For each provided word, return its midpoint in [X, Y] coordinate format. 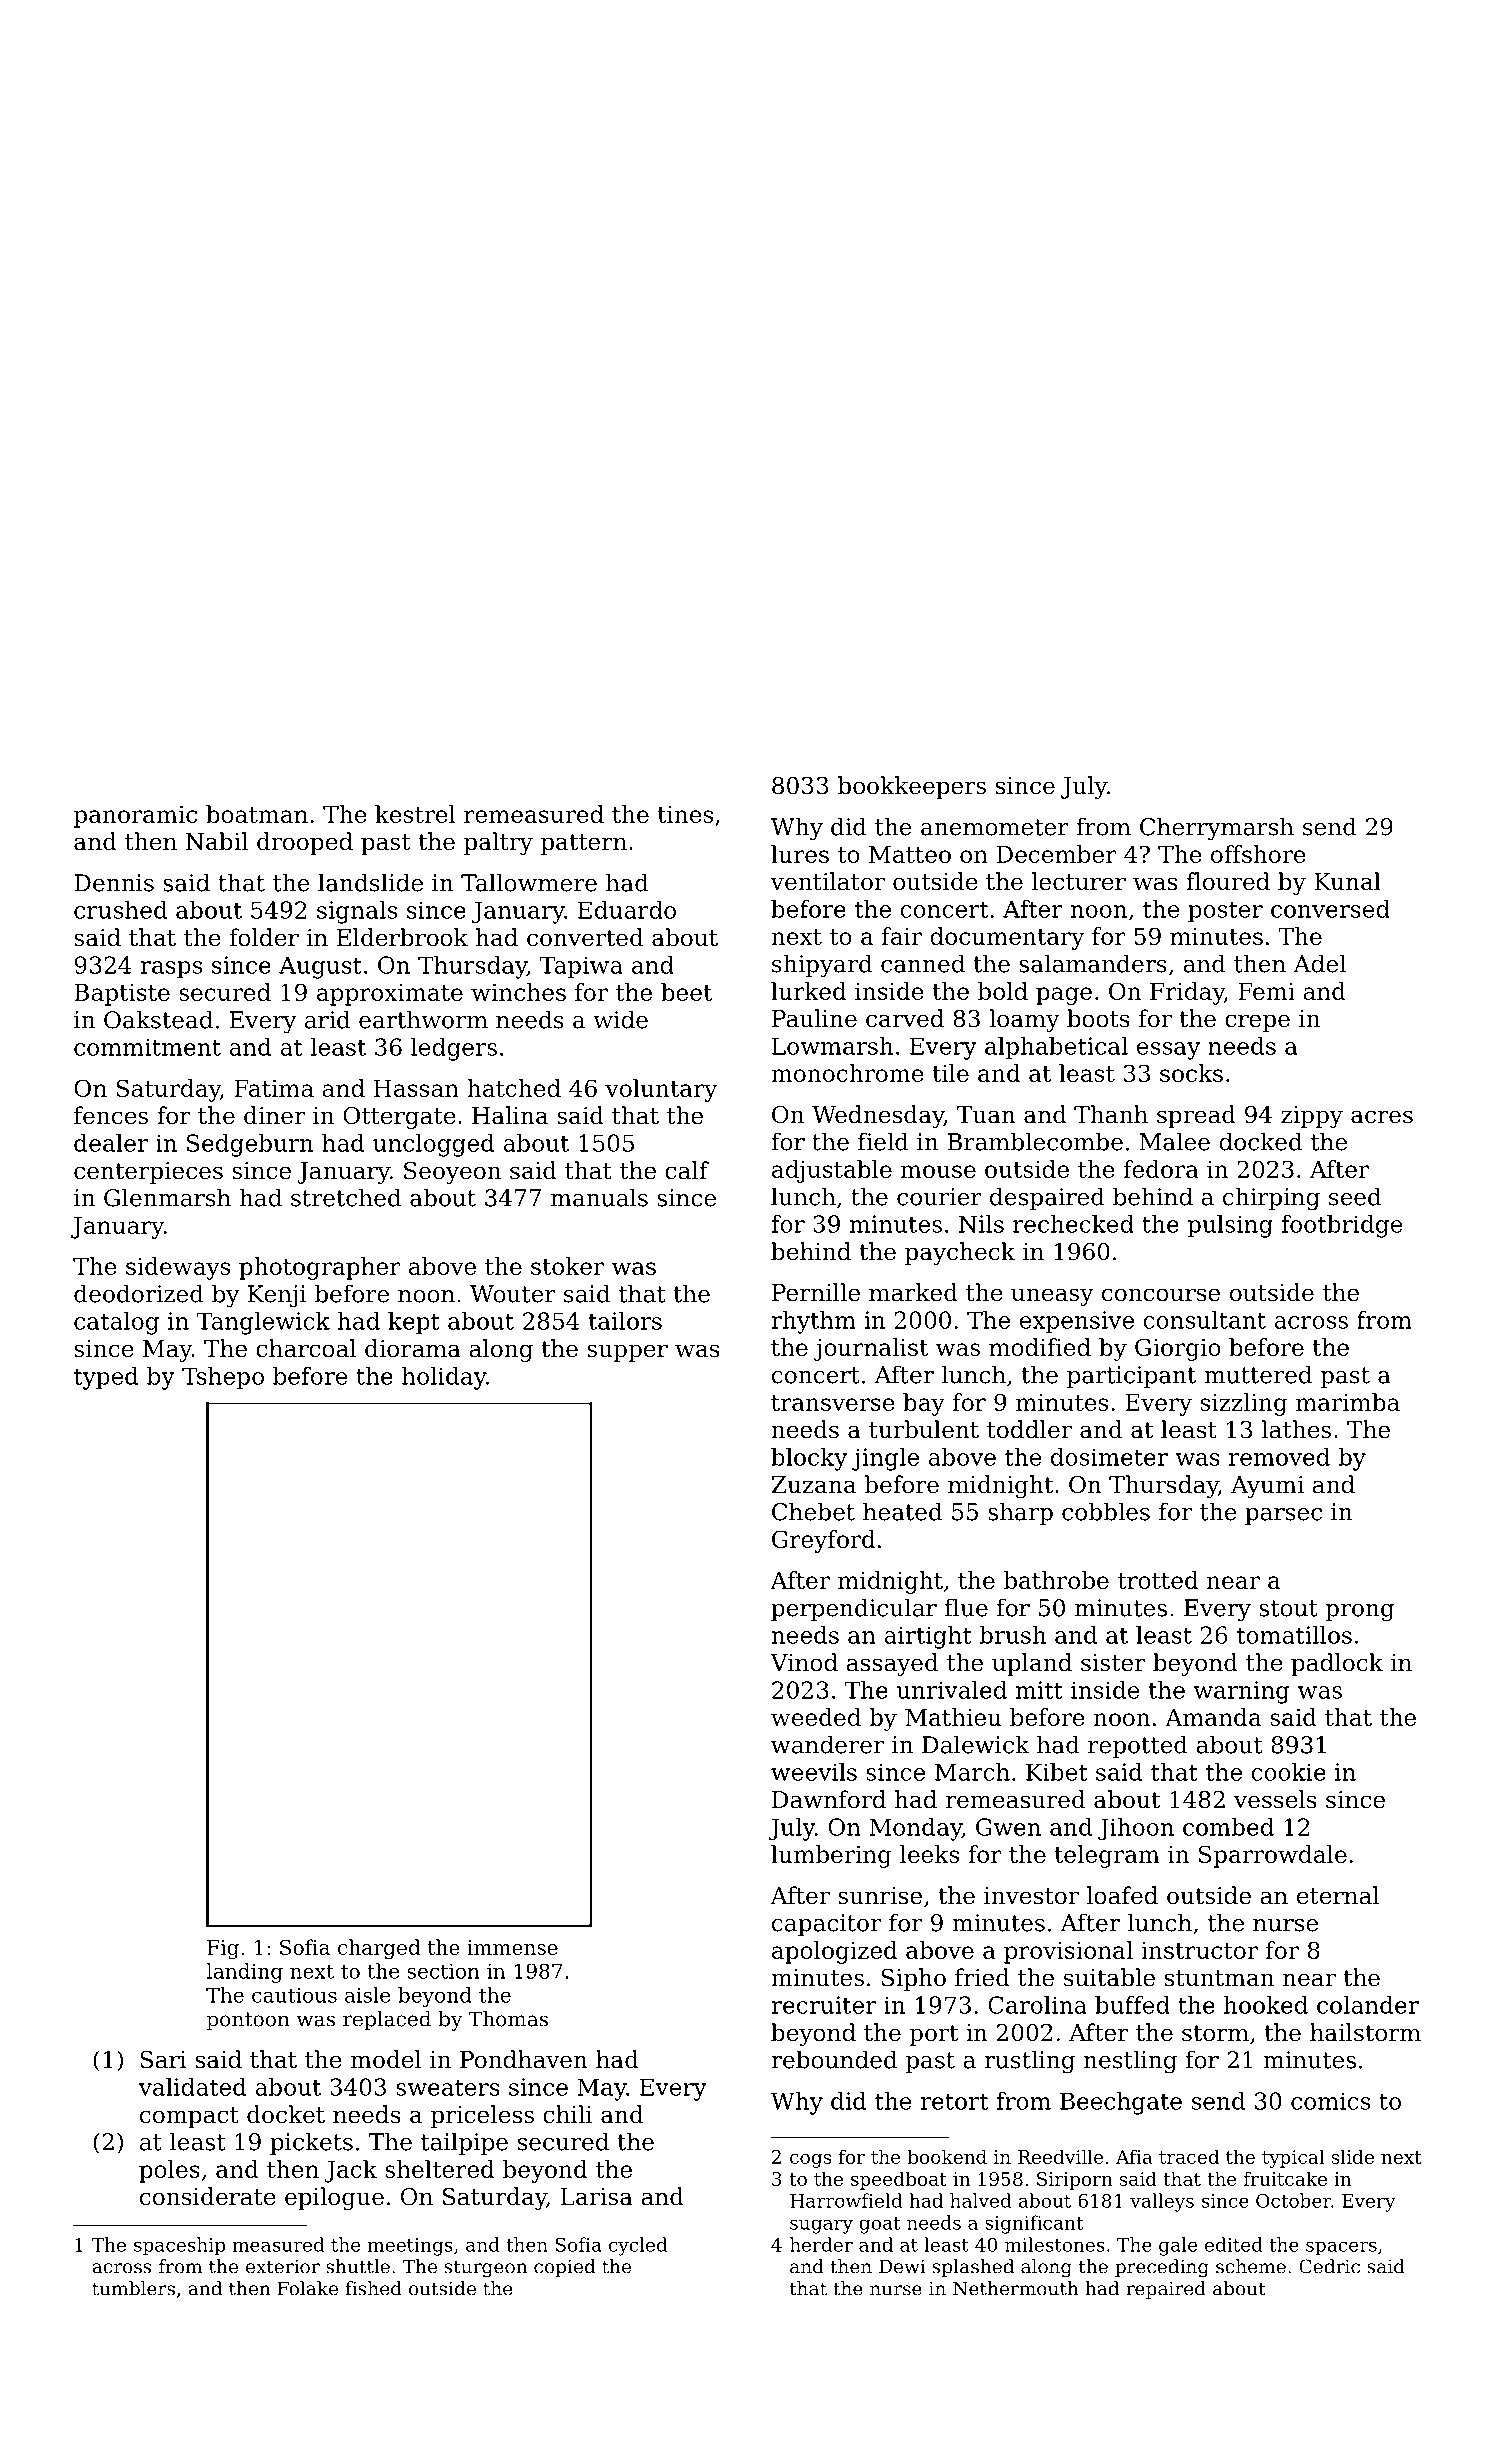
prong [1359, 1613]
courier [939, 1197]
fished [374, 2288]
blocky [809, 1459]
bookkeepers [912, 787]
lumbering [831, 1856]
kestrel [415, 814]
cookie [1288, 1772]
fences [111, 1115]
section [443, 1971]
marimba [1348, 1402]
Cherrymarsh [1217, 829]
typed [106, 1378]
